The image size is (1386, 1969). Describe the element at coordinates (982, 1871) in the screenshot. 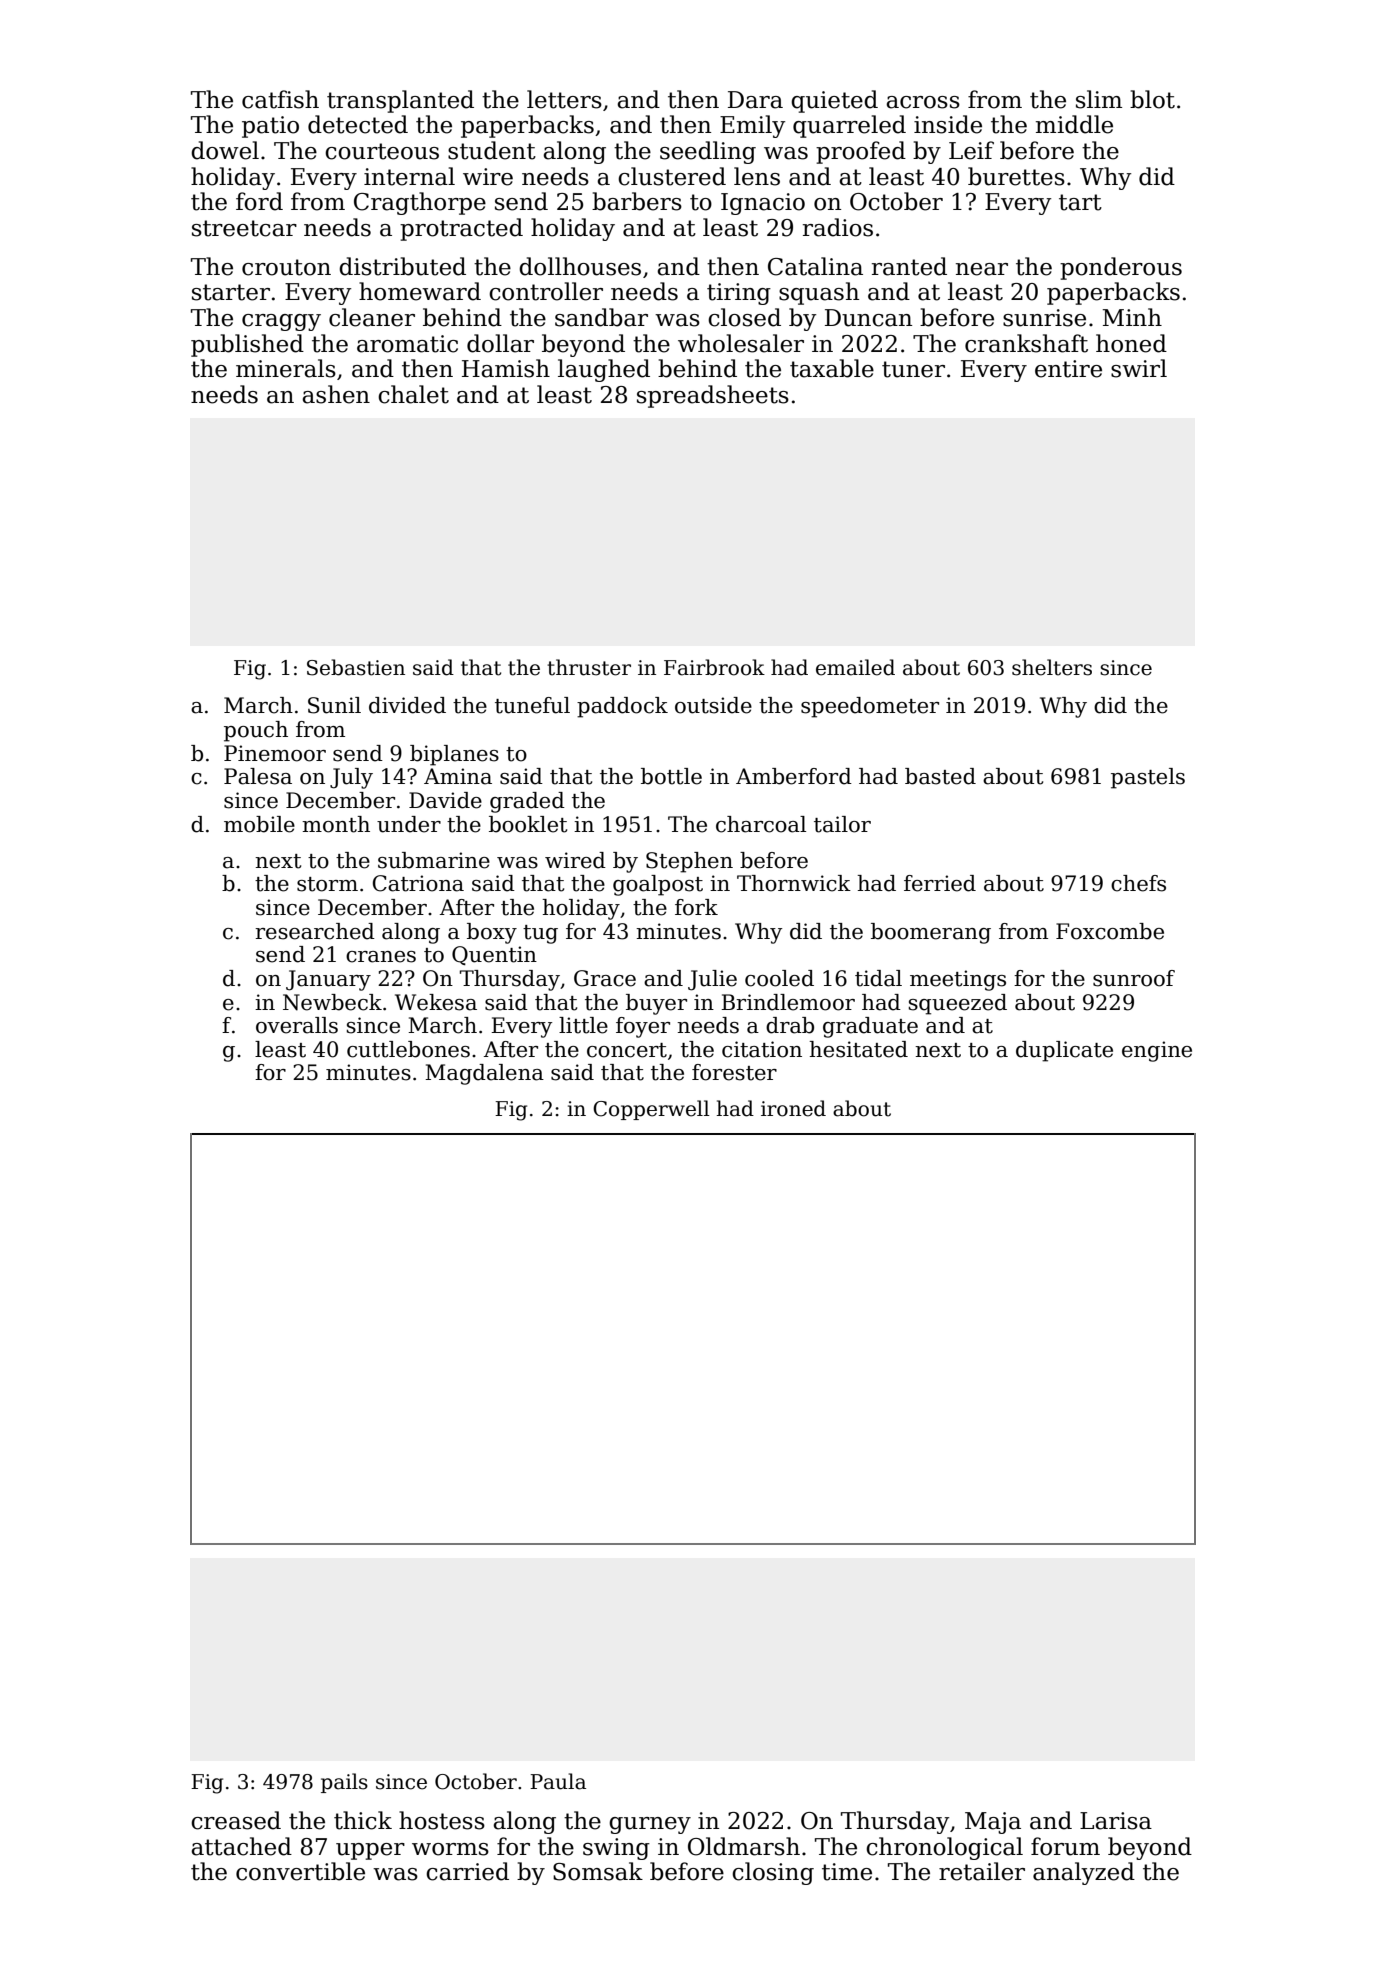

I see `retailer` at that location.
